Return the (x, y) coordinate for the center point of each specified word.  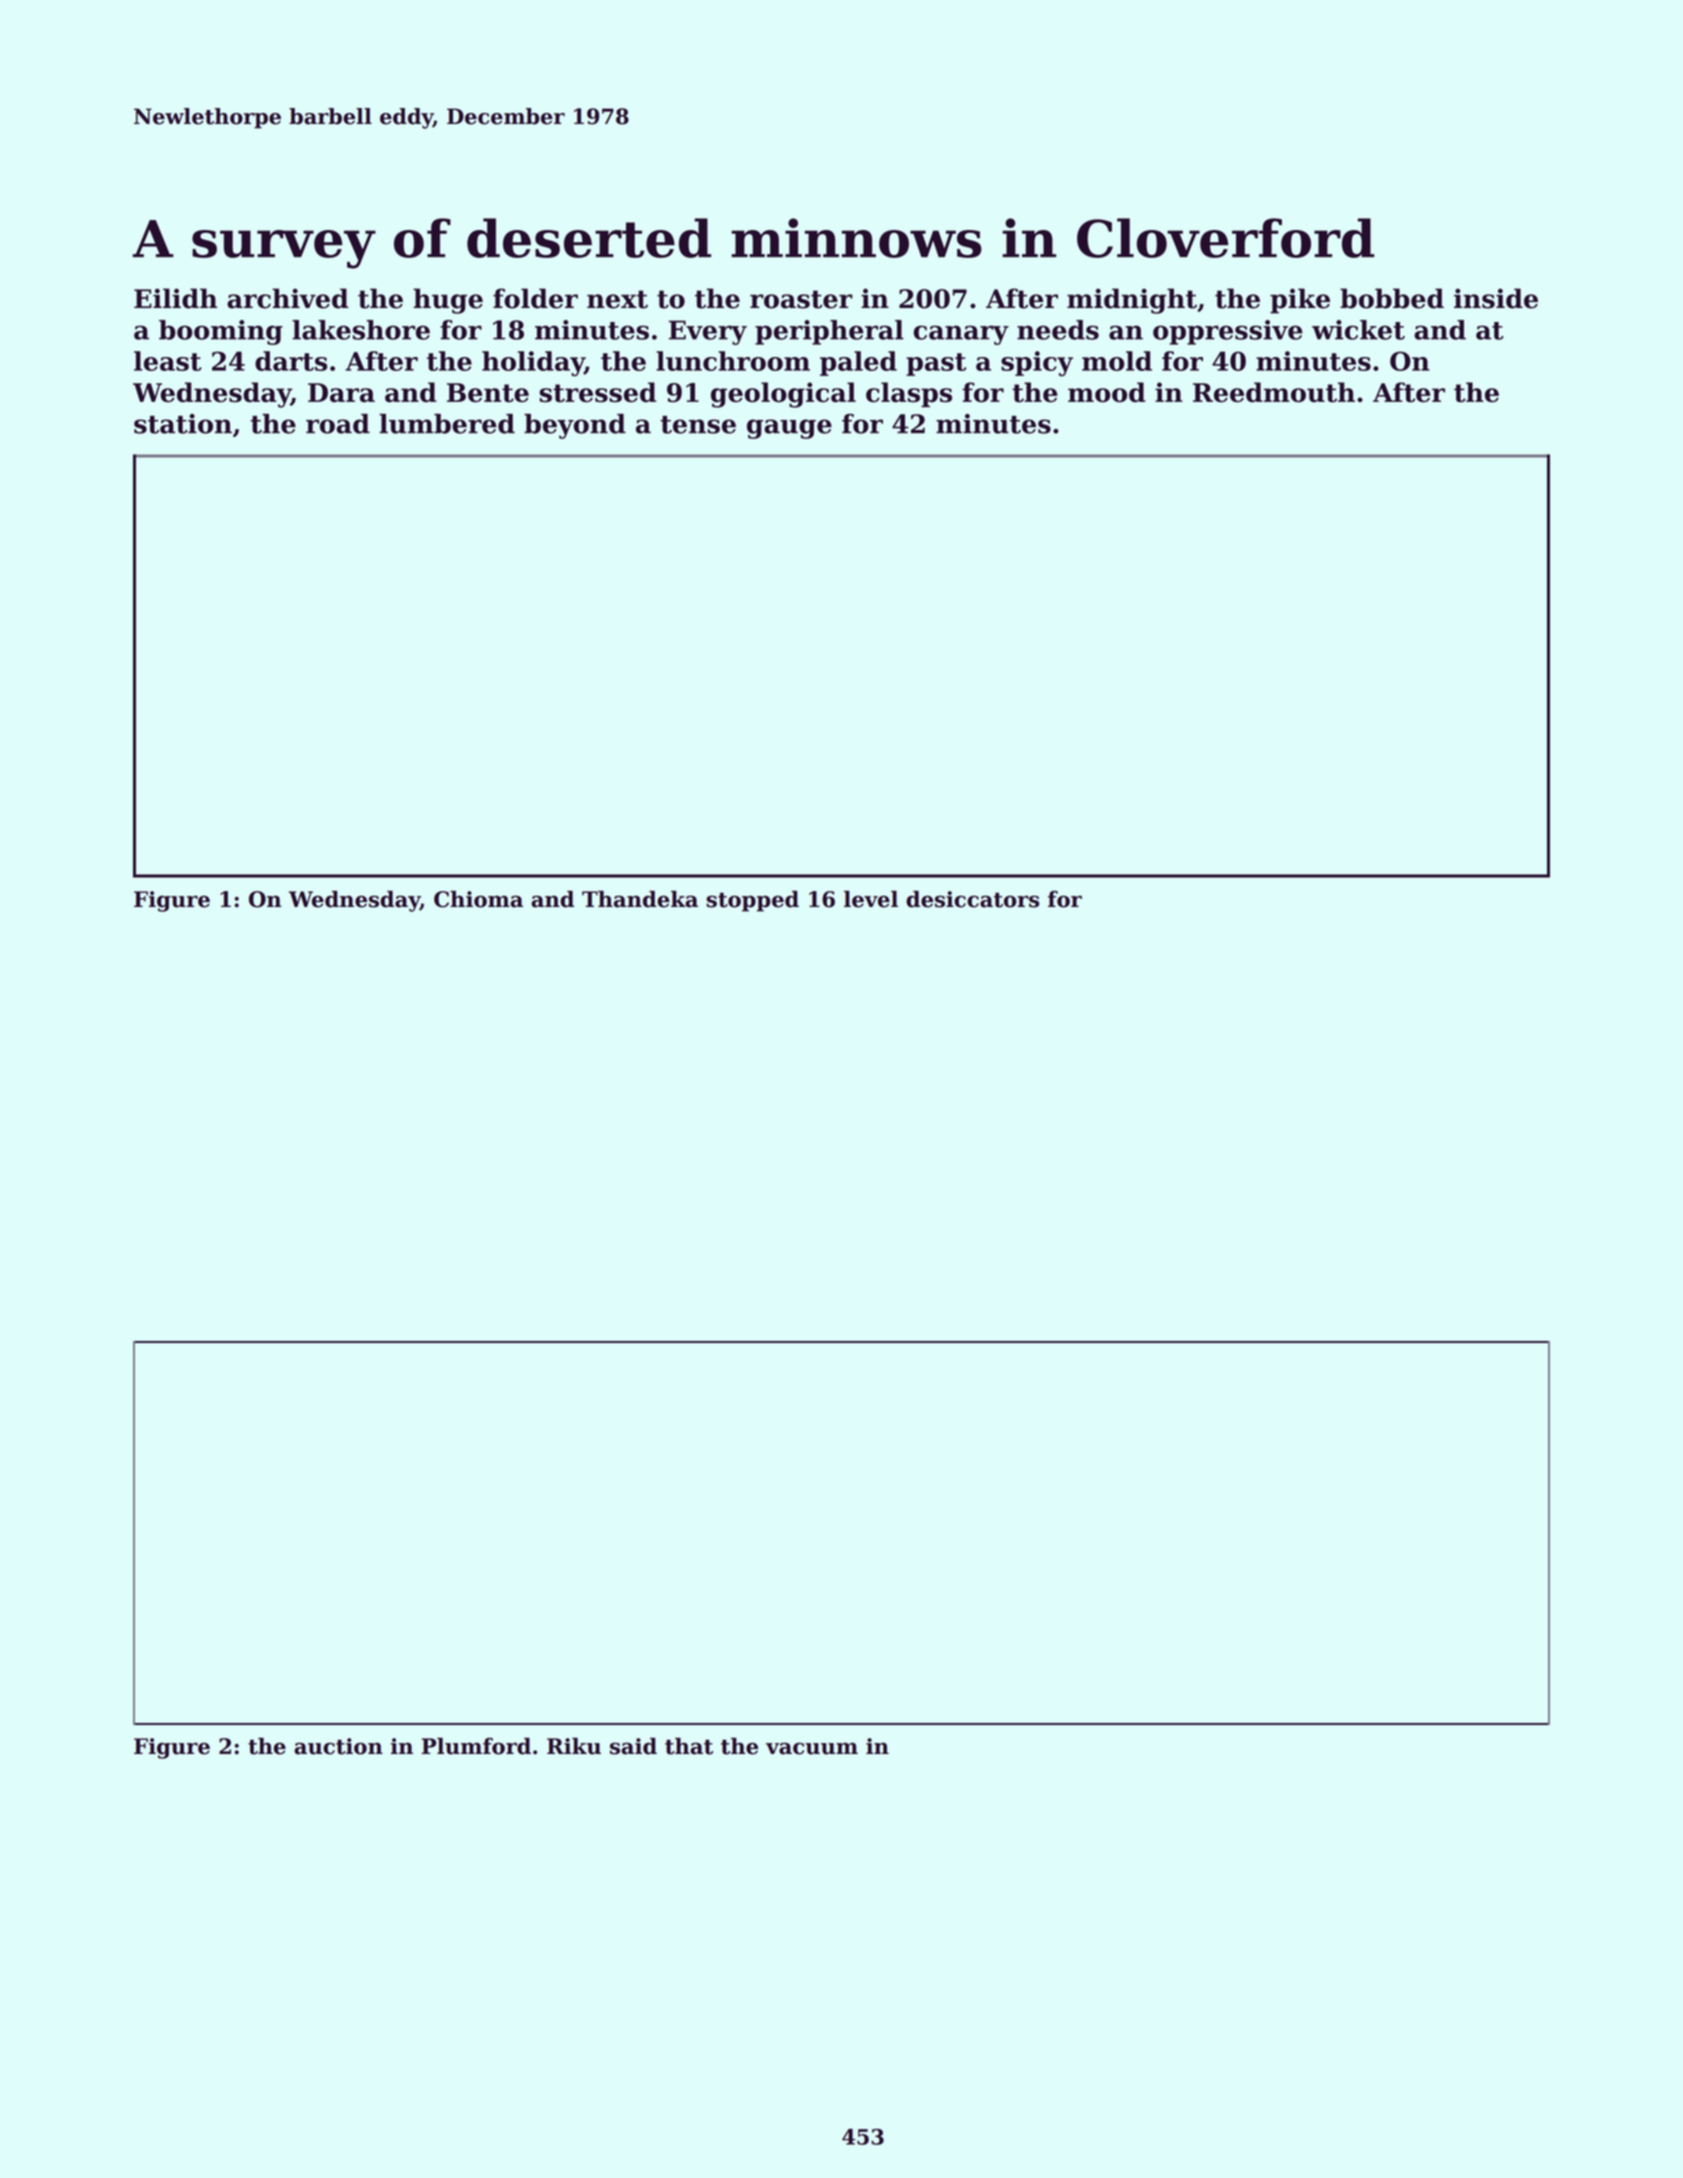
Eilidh (175, 298)
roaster (801, 299)
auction (338, 1746)
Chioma (478, 899)
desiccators (972, 899)
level (871, 899)
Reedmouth (1274, 392)
